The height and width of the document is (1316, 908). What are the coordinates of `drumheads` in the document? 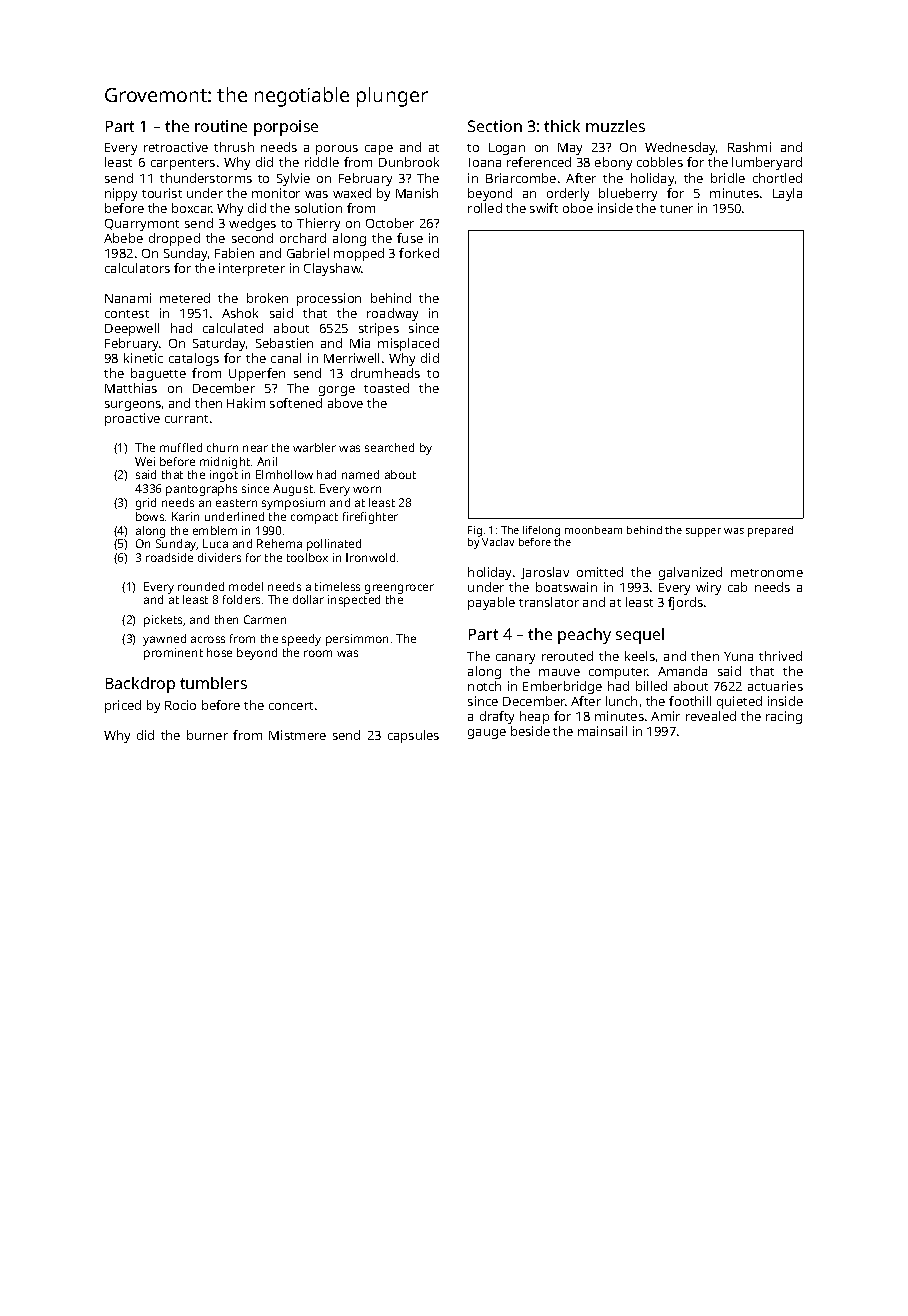 It's located at (385, 373).
